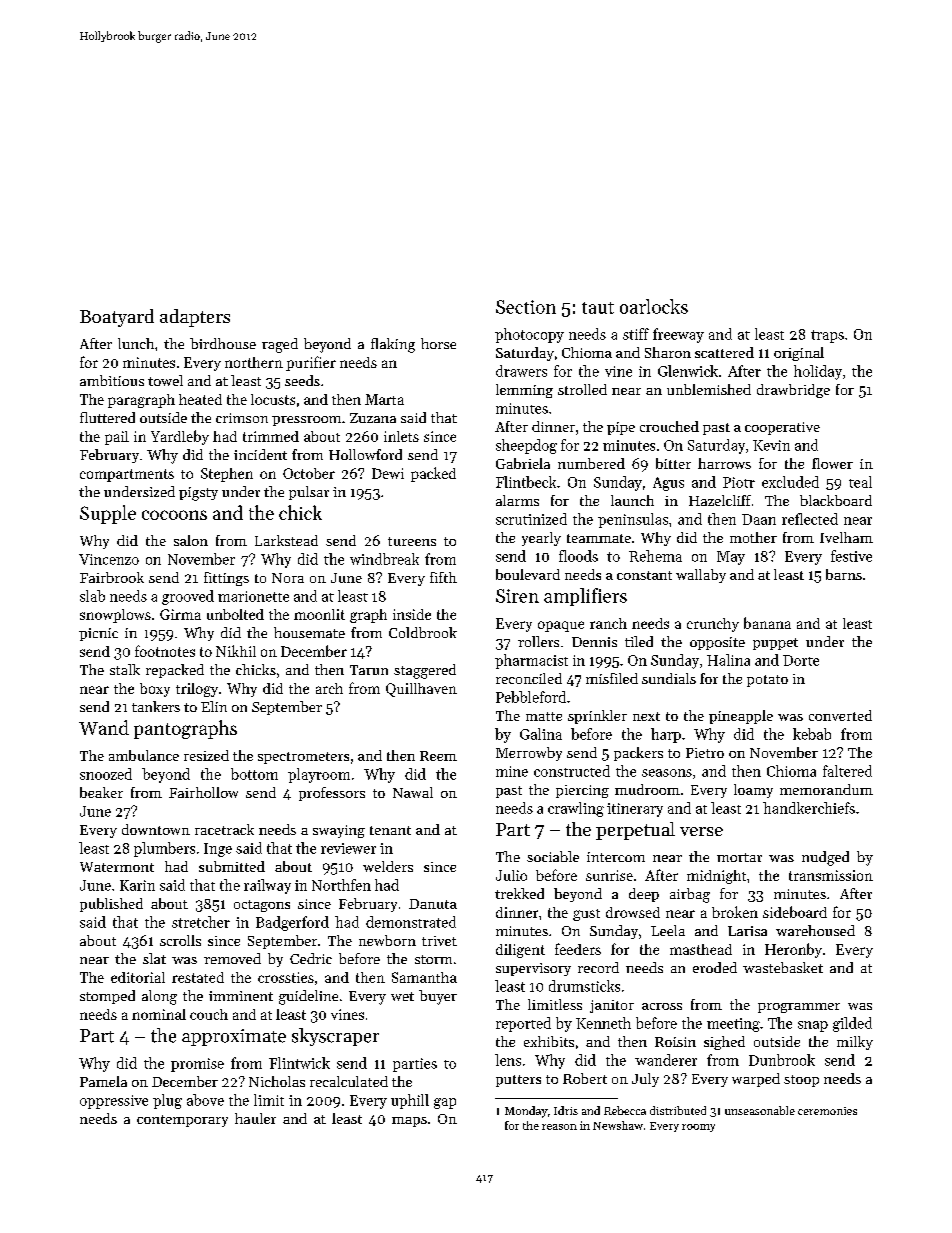 This screenshot has height=1233, width=952. I want to click on Pamela, so click(103, 1081).
